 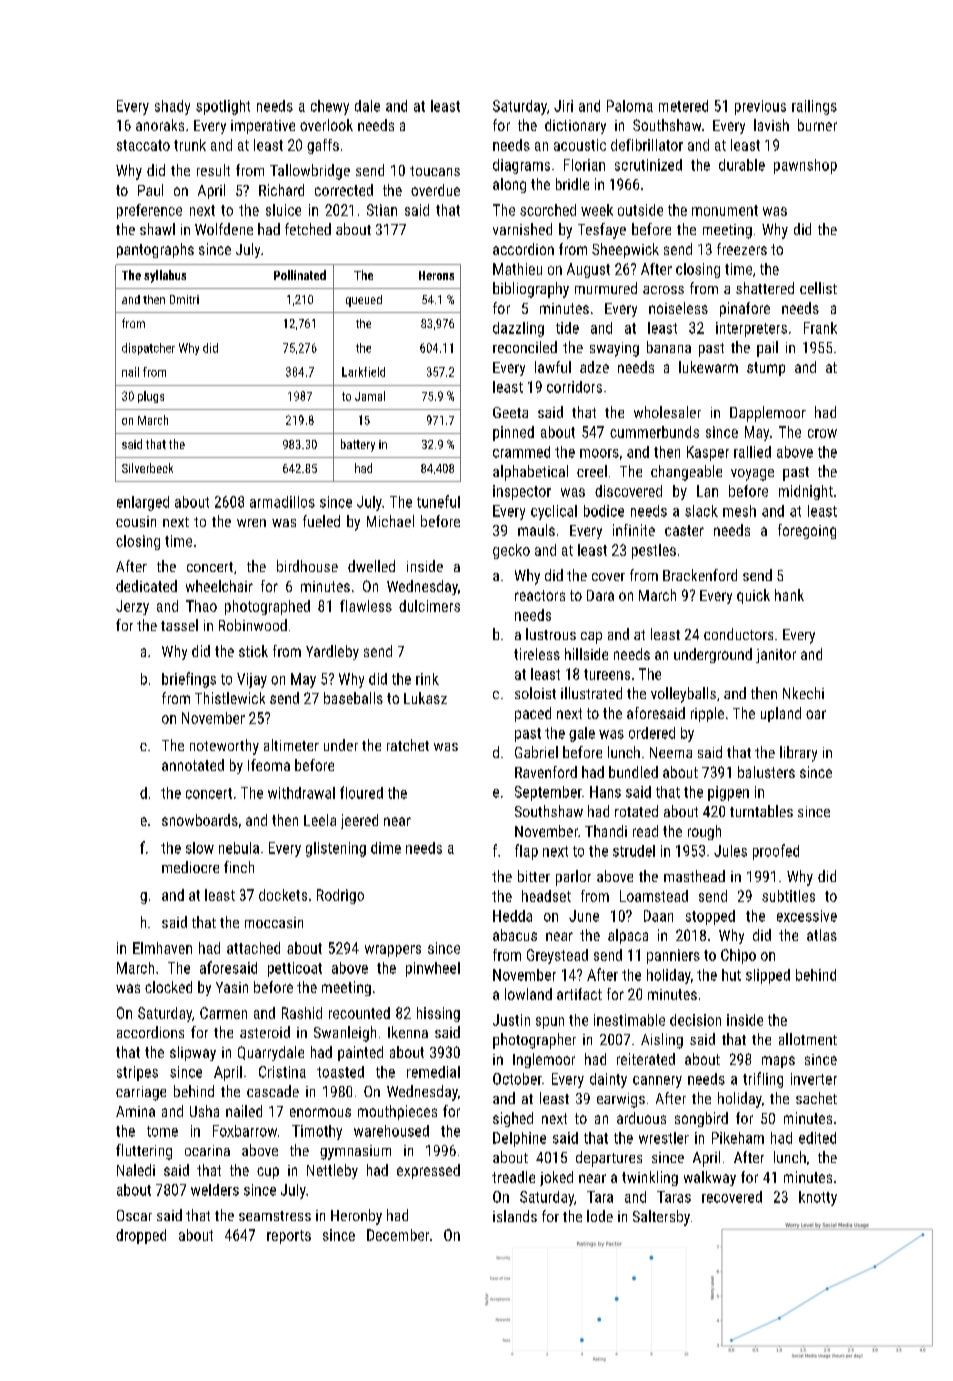 I want to click on result, so click(x=213, y=170).
